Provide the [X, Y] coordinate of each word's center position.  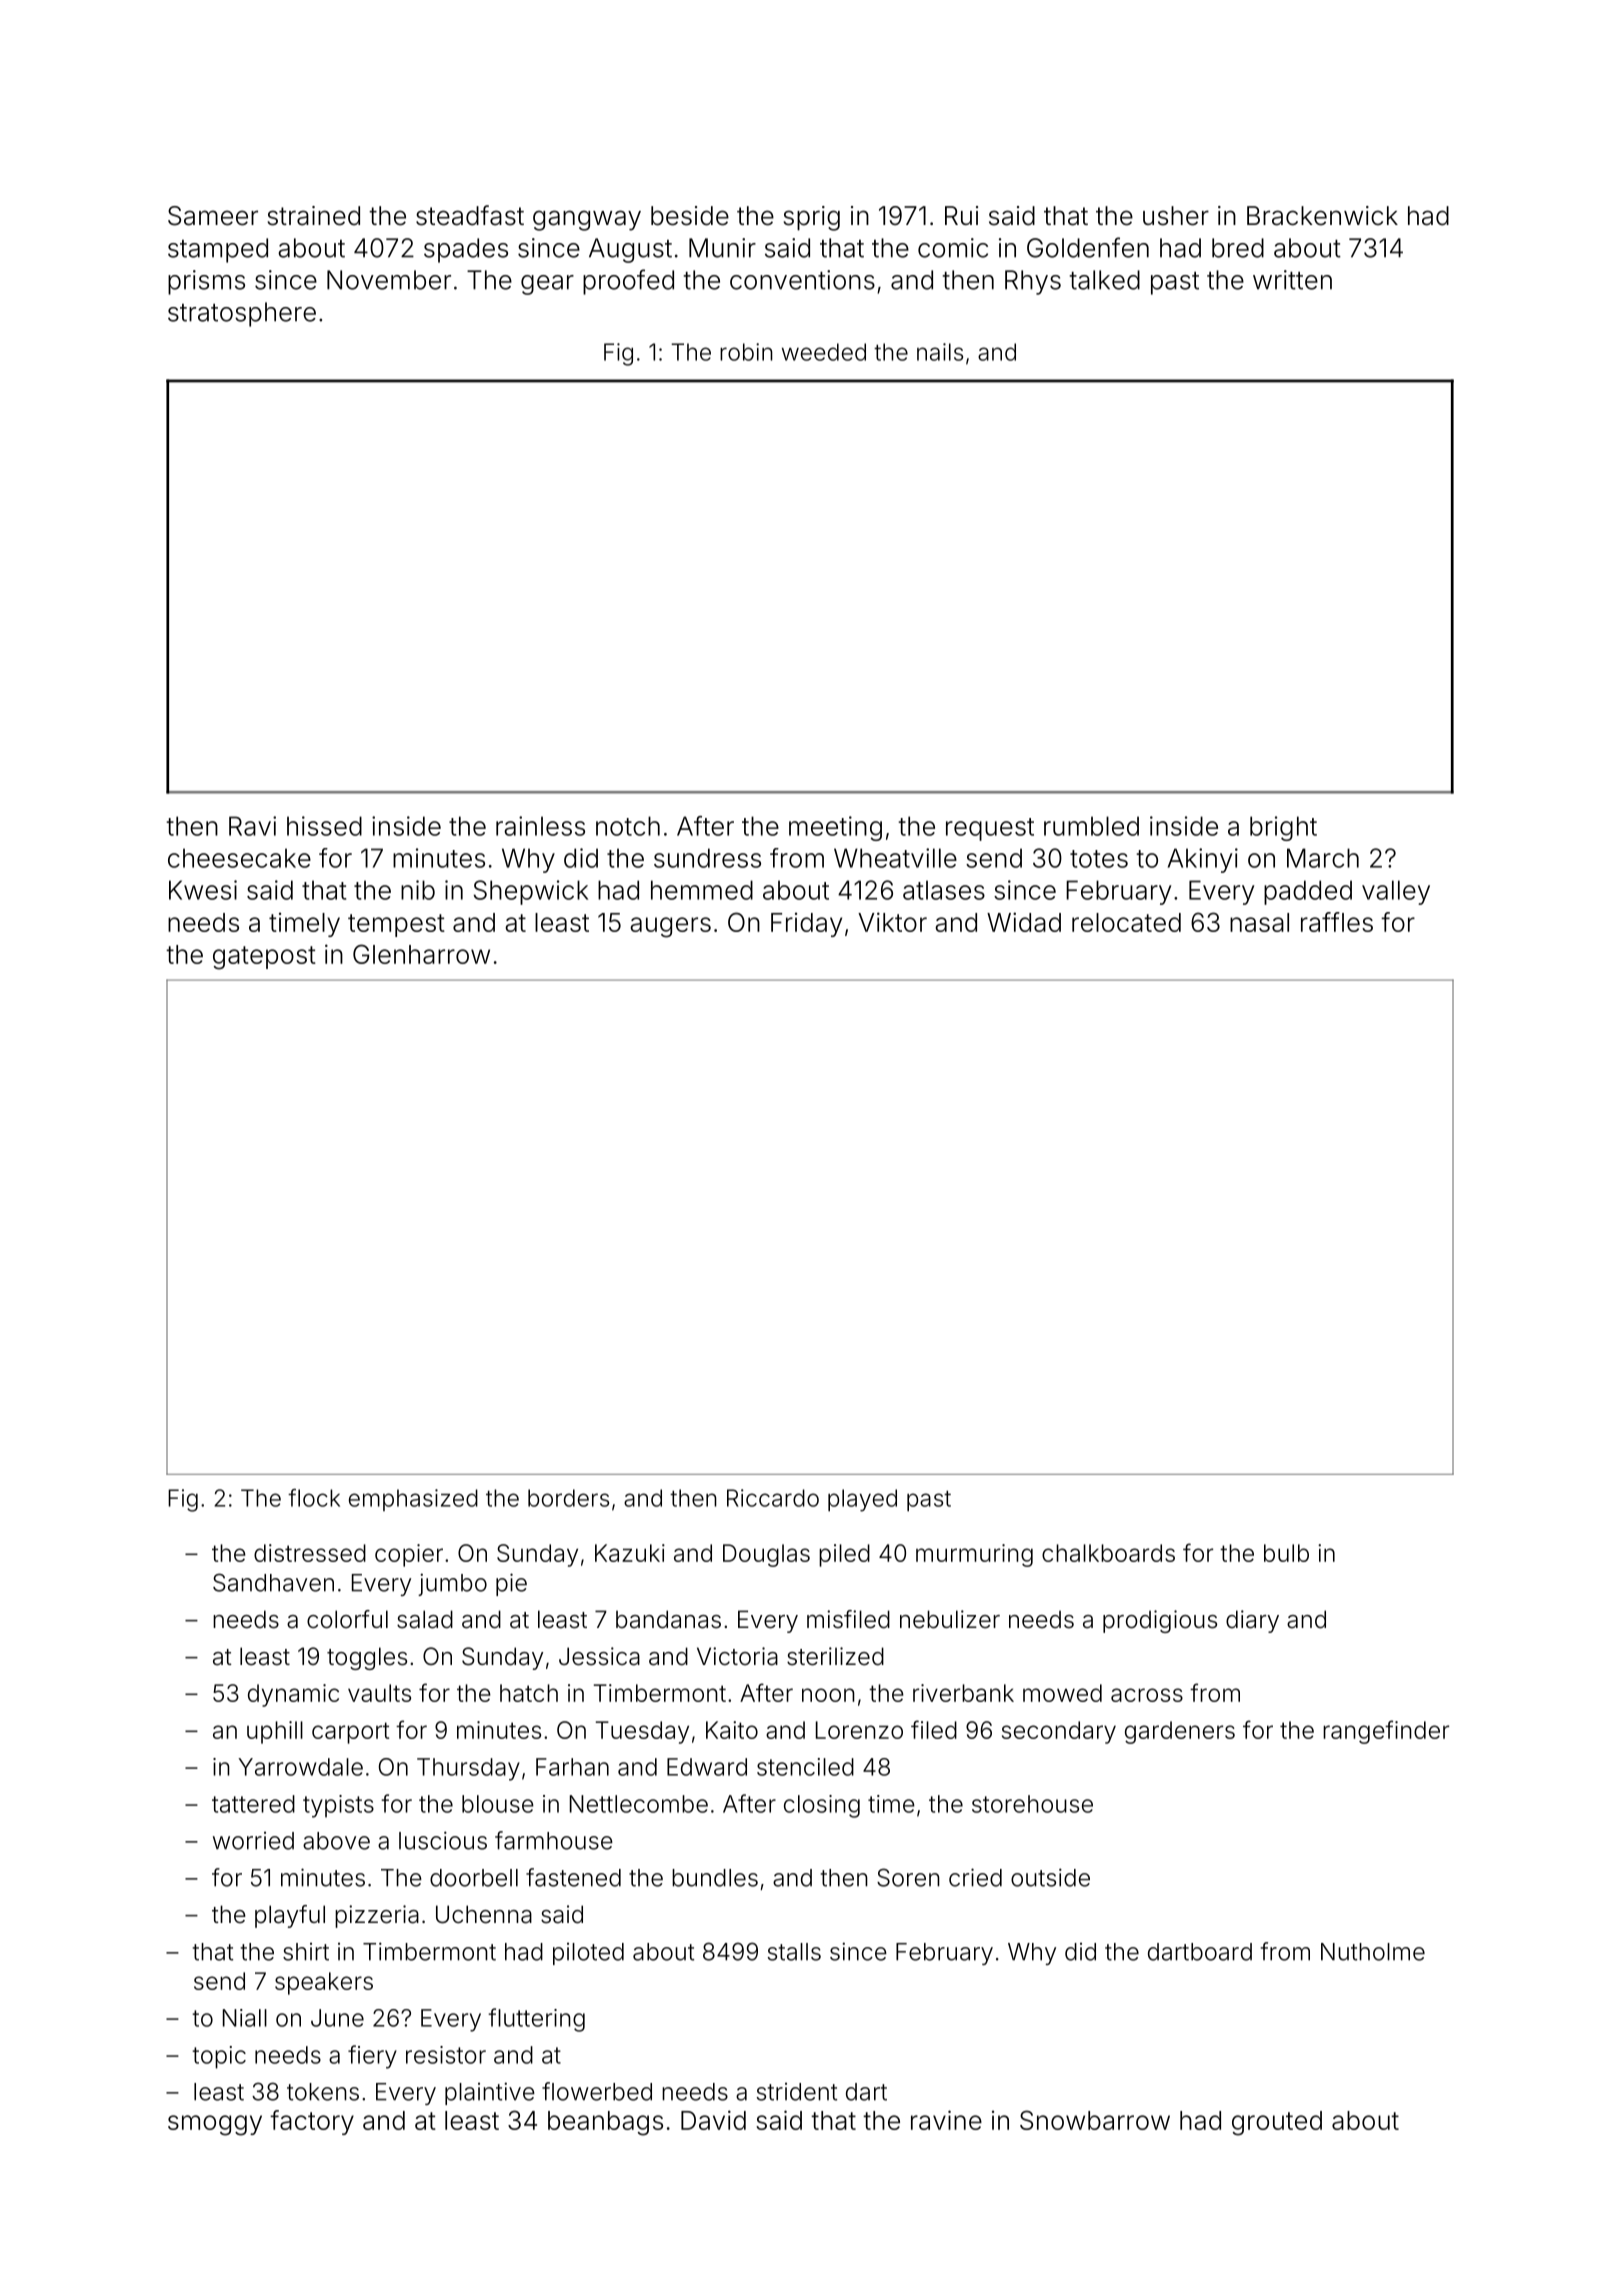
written [1292, 280]
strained [314, 216]
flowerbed [597, 2091]
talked [1105, 280]
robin [746, 352]
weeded [824, 352]
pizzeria [377, 1916]
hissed [324, 826]
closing [822, 1806]
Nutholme [1373, 1952]
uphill [275, 1732]
